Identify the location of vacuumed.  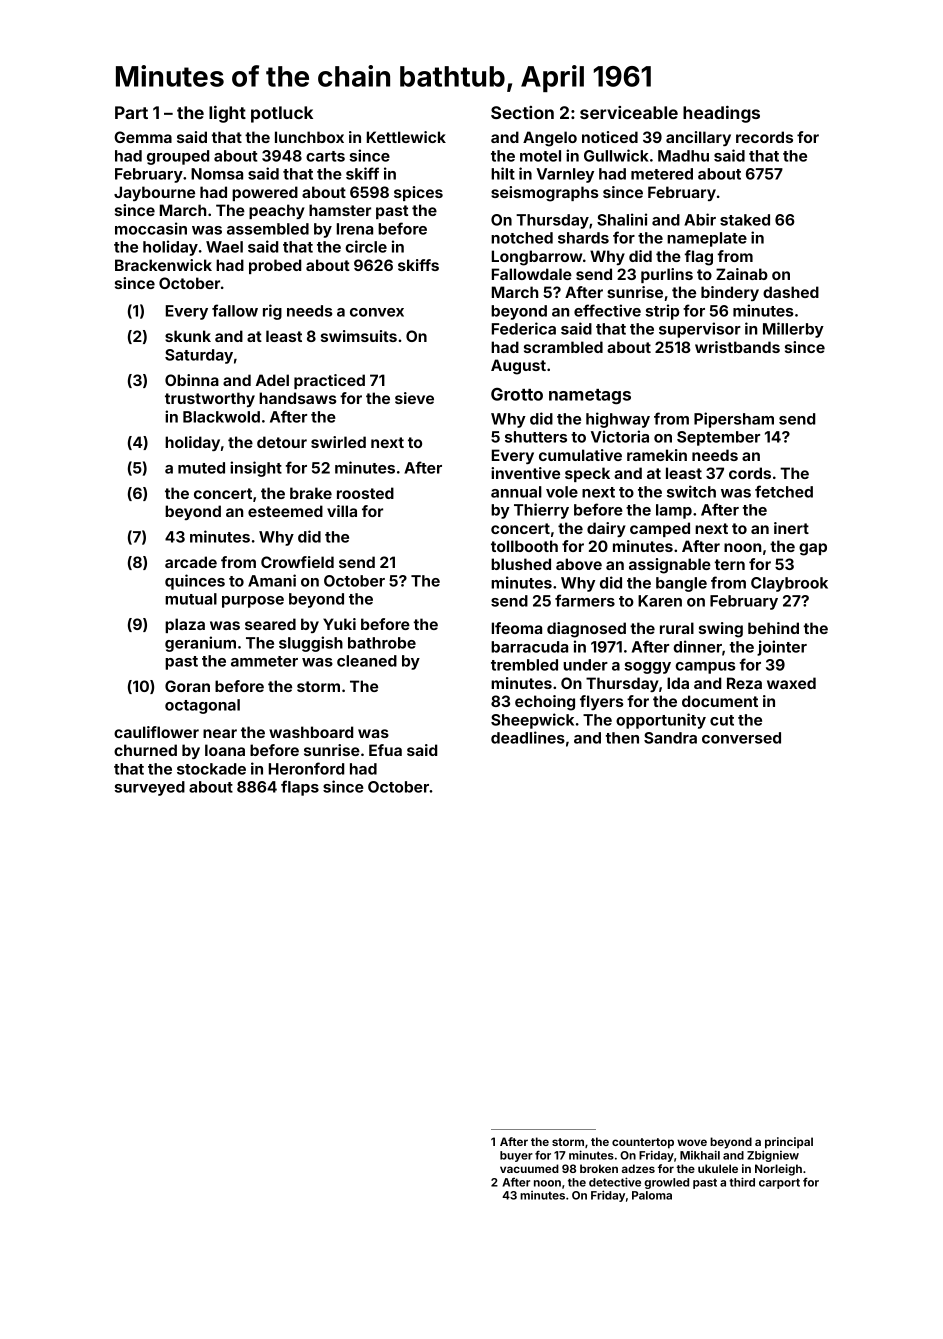
(529, 1168).
